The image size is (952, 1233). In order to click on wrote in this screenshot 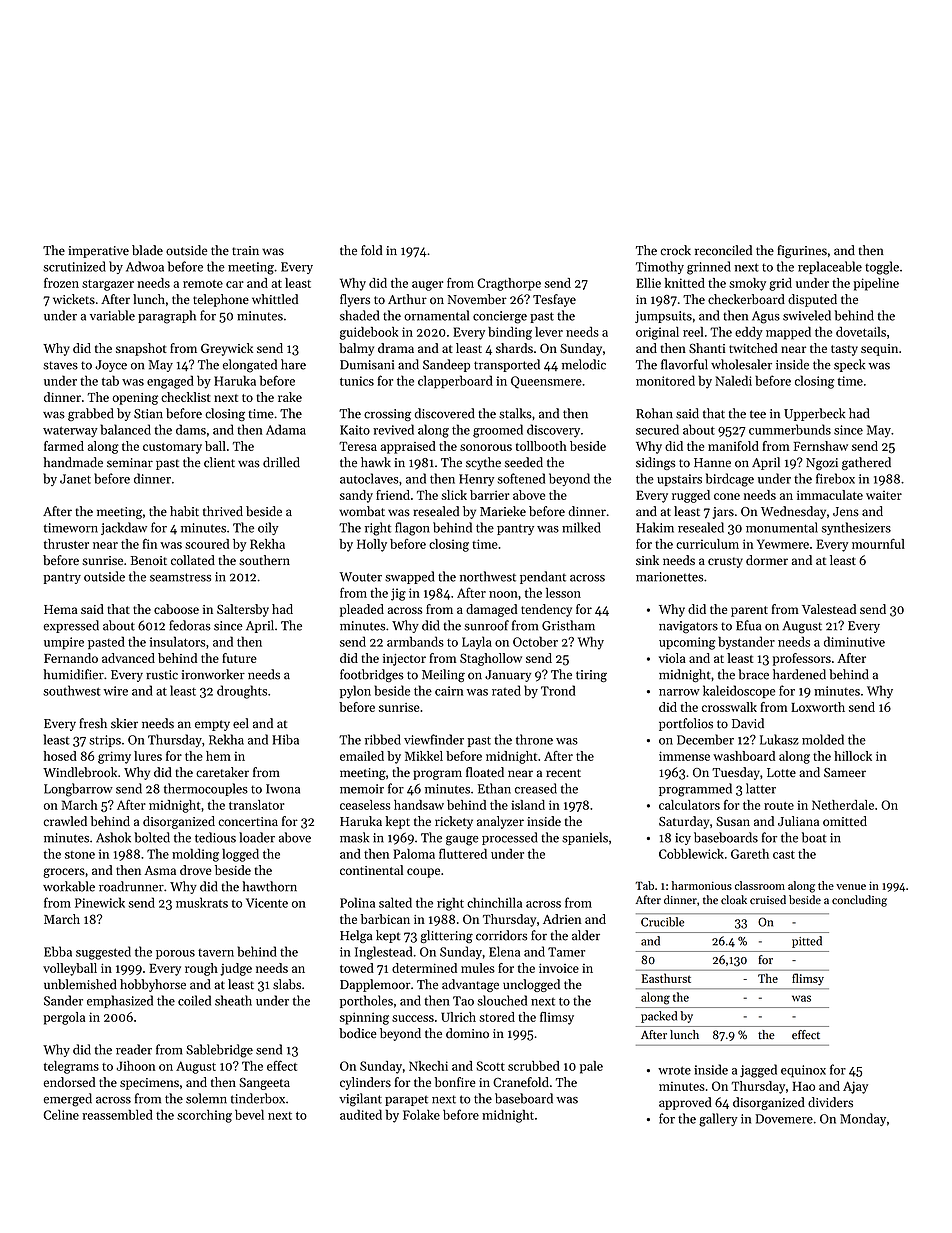, I will do `click(674, 1070)`.
